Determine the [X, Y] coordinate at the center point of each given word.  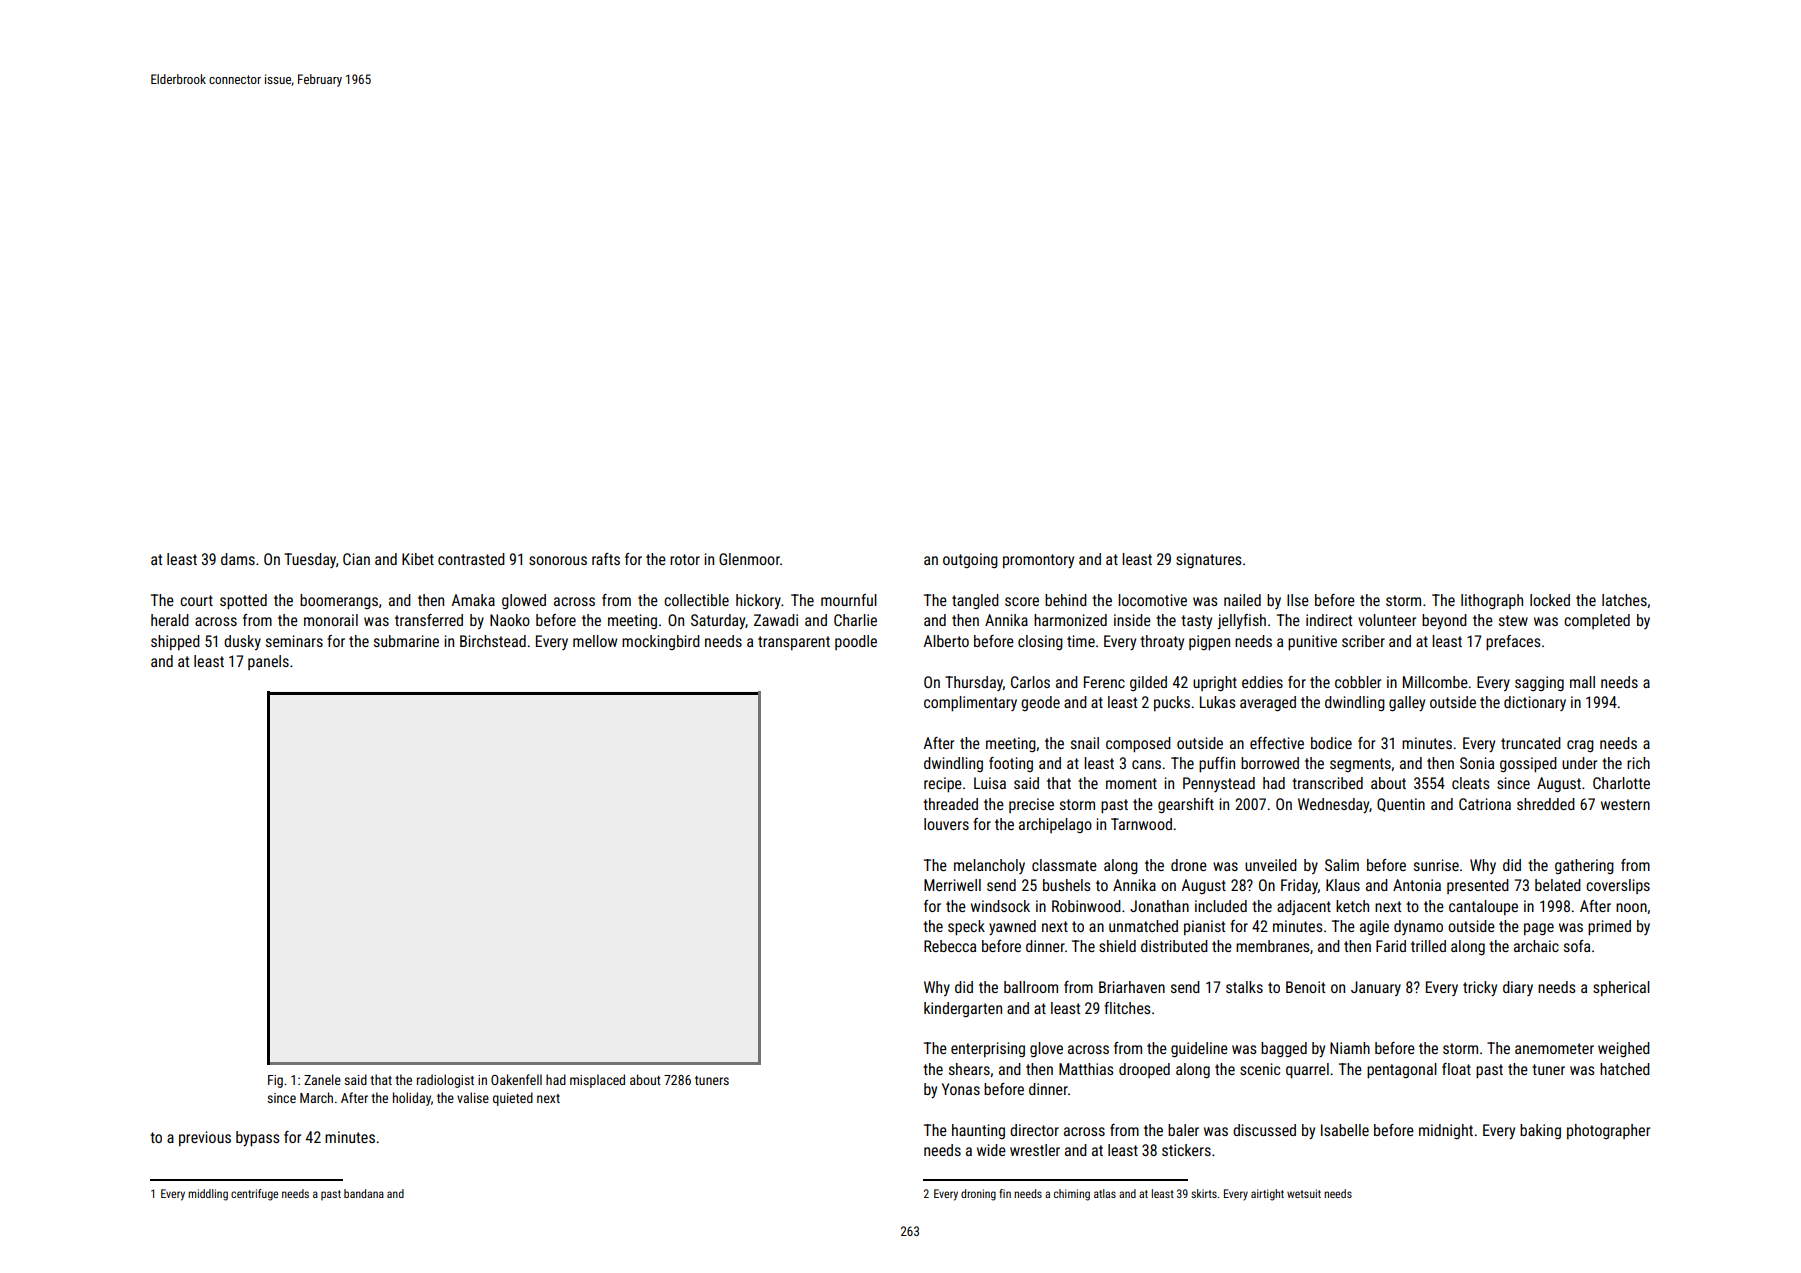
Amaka [473, 600]
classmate [1064, 865]
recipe [943, 785]
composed [1138, 745]
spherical [1621, 988]
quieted [513, 1099]
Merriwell [952, 885]
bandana [364, 1193]
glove [1046, 1049]
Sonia [1477, 763]
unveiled [1271, 865]
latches [1624, 600]
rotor [685, 559]
